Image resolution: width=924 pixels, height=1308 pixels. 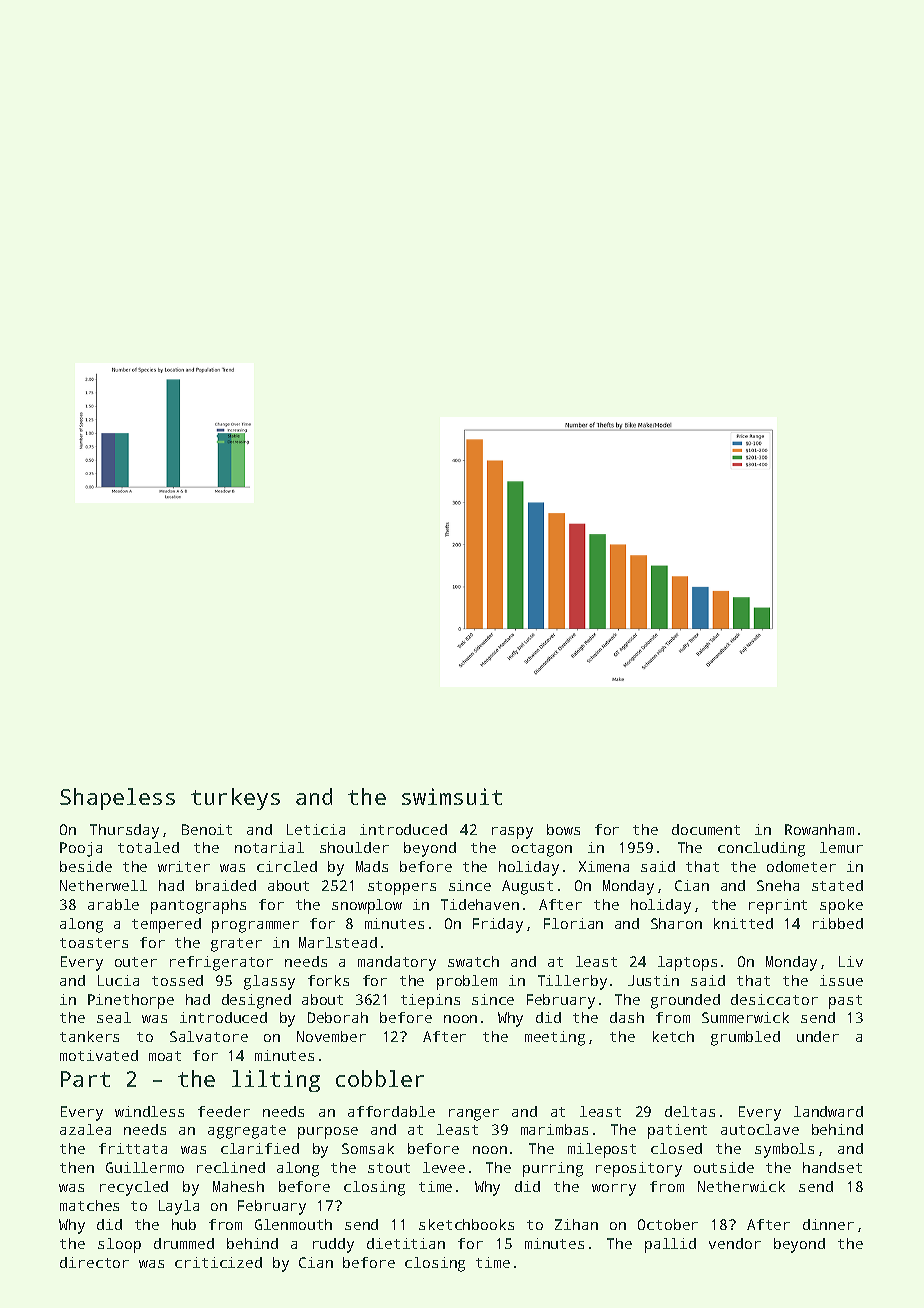 What do you see at coordinates (117, 799) in the screenshot?
I see `Shapeless` at bounding box center [117, 799].
